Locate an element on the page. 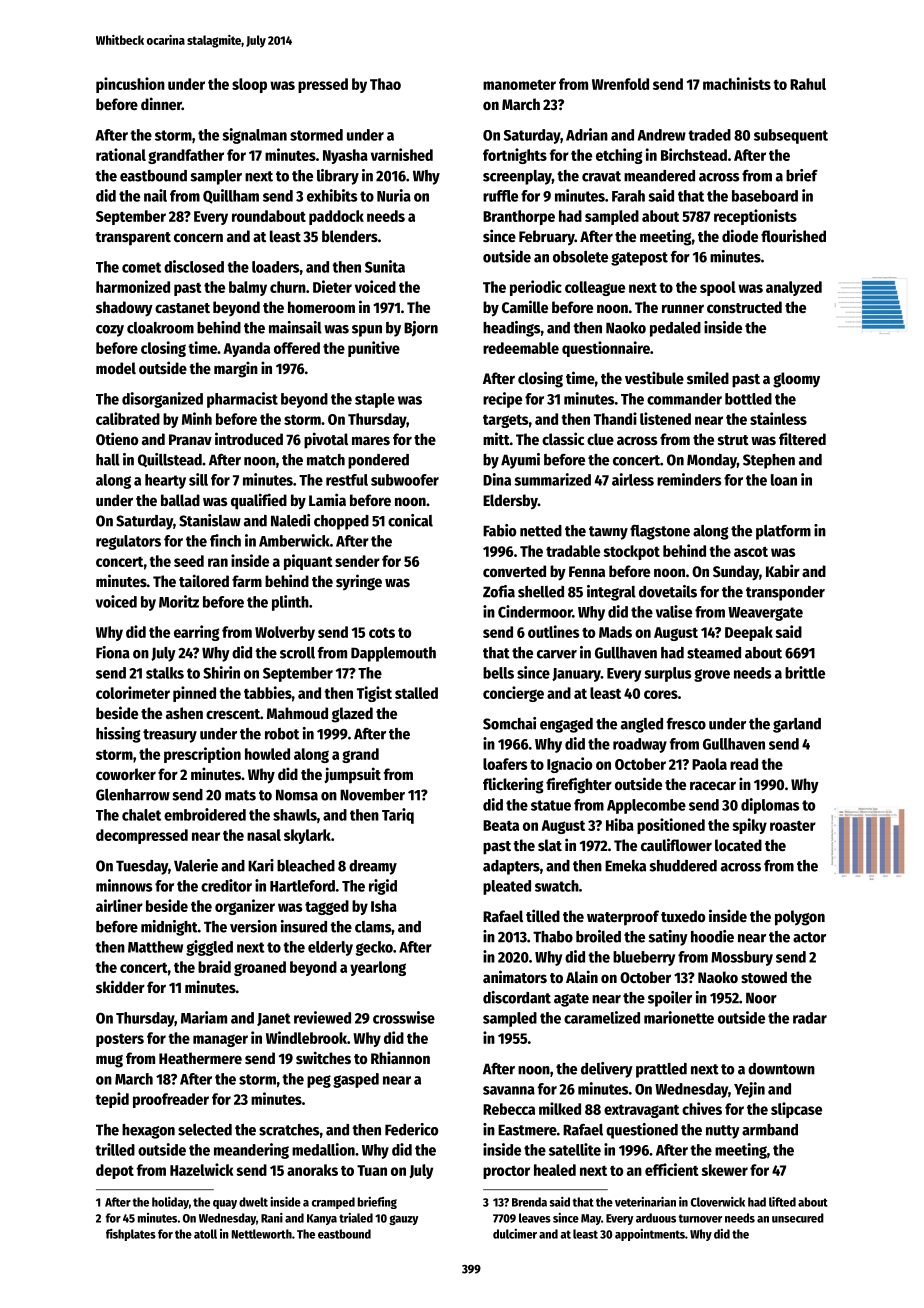 This page has height=1308, width=924. loaders is located at coordinates (275, 267).
